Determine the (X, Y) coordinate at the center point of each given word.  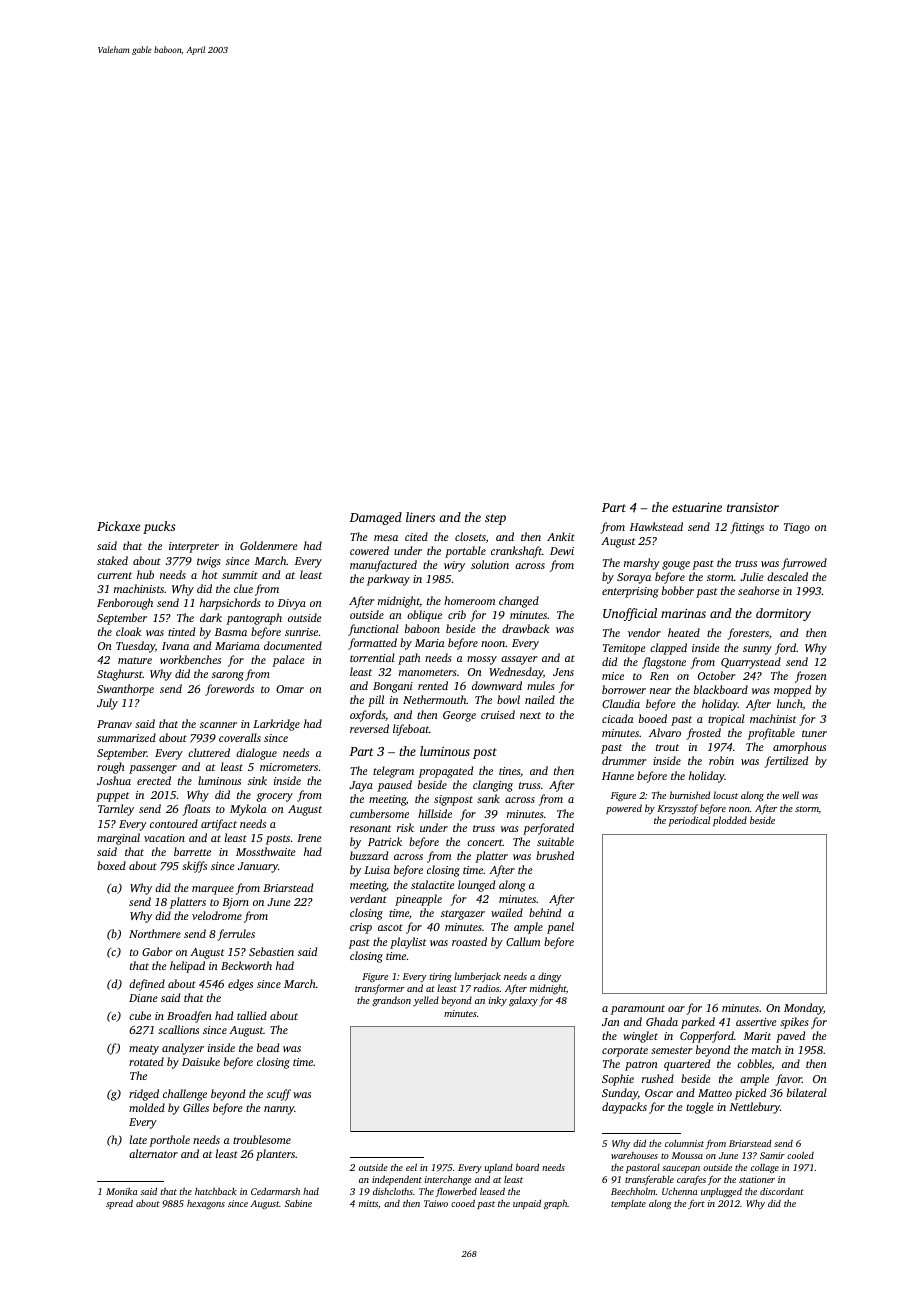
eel (411, 1167)
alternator (153, 1153)
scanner (218, 725)
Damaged (375, 518)
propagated (446, 772)
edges (240, 985)
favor (789, 1080)
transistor (753, 507)
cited (416, 536)
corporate (625, 1052)
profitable (771, 734)
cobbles (754, 1064)
